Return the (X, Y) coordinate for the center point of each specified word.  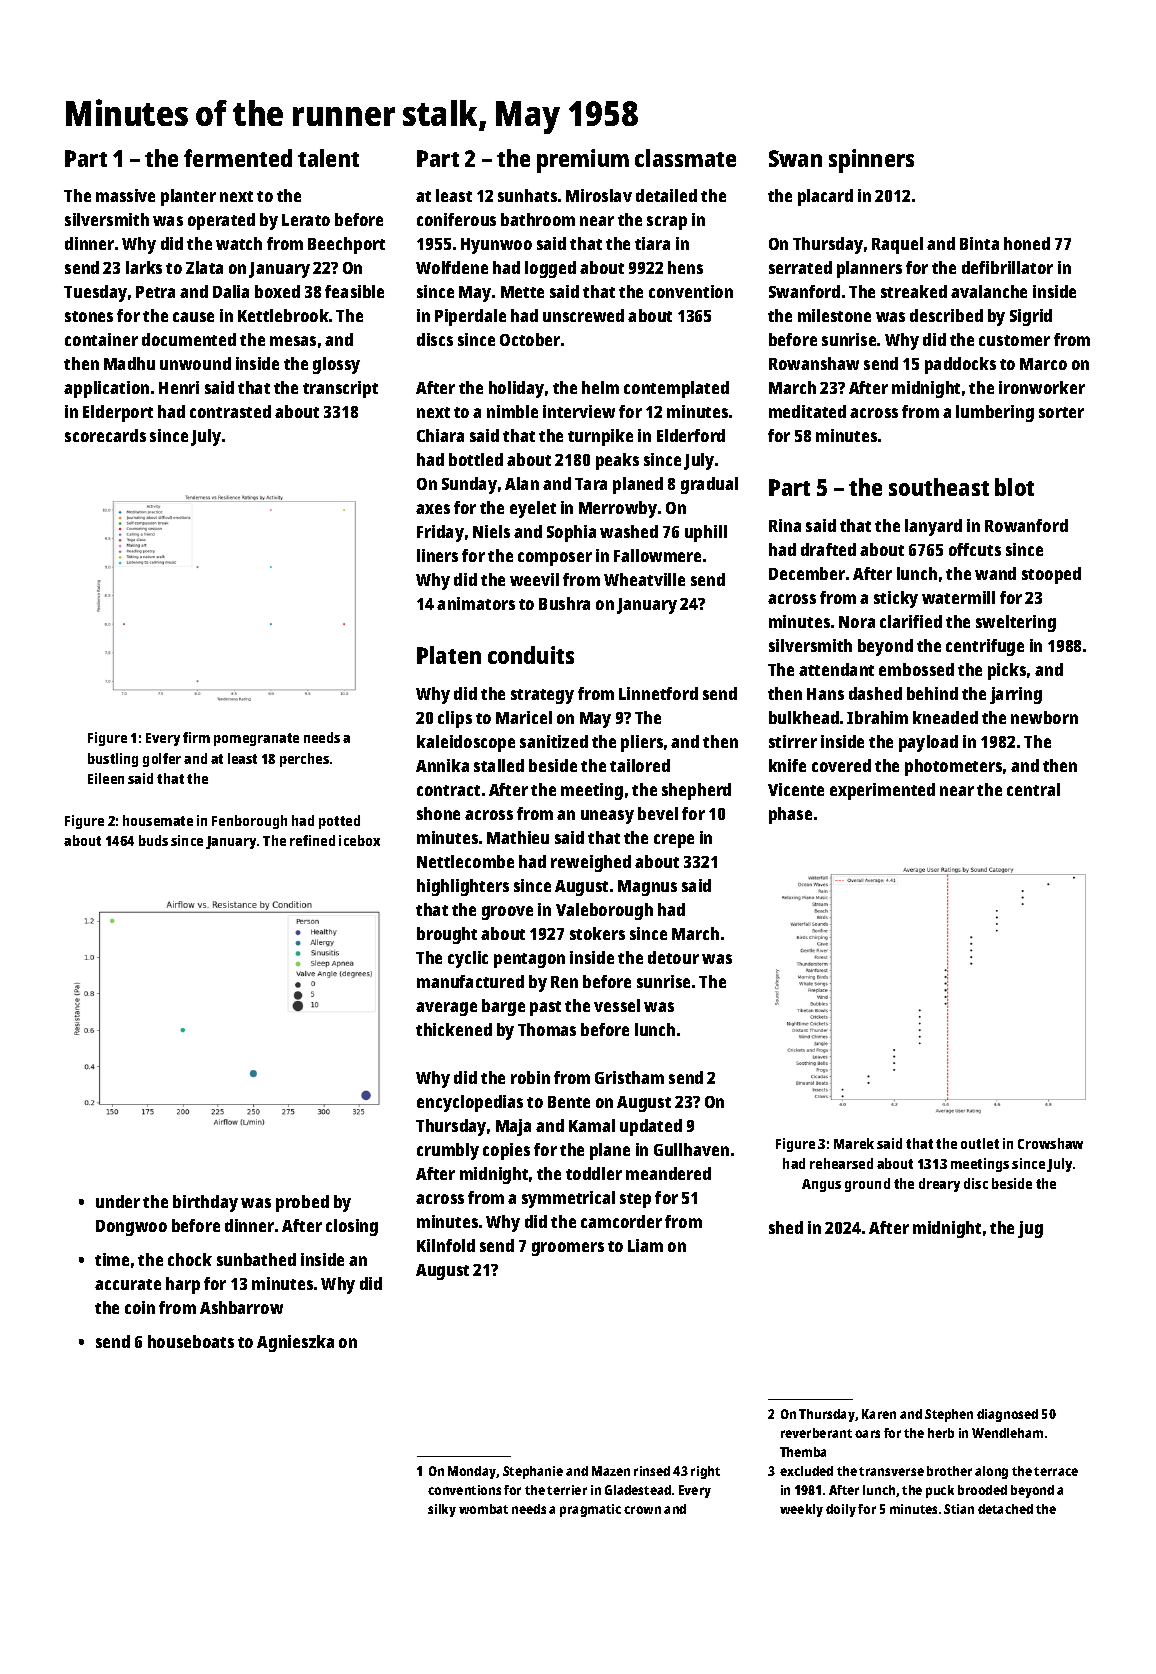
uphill (706, 533)
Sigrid (1031, 317)
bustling (113, 760)
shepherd (696, 791)
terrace (1056, 1471)
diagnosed (1007, 1415)
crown (642, 1510)
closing (352, 1227)
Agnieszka (295, 1343)
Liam (645, 1245)
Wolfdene (452, 267)
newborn (1044, 717)
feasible (354, 291)
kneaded (945, 717)
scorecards (105, 435)
